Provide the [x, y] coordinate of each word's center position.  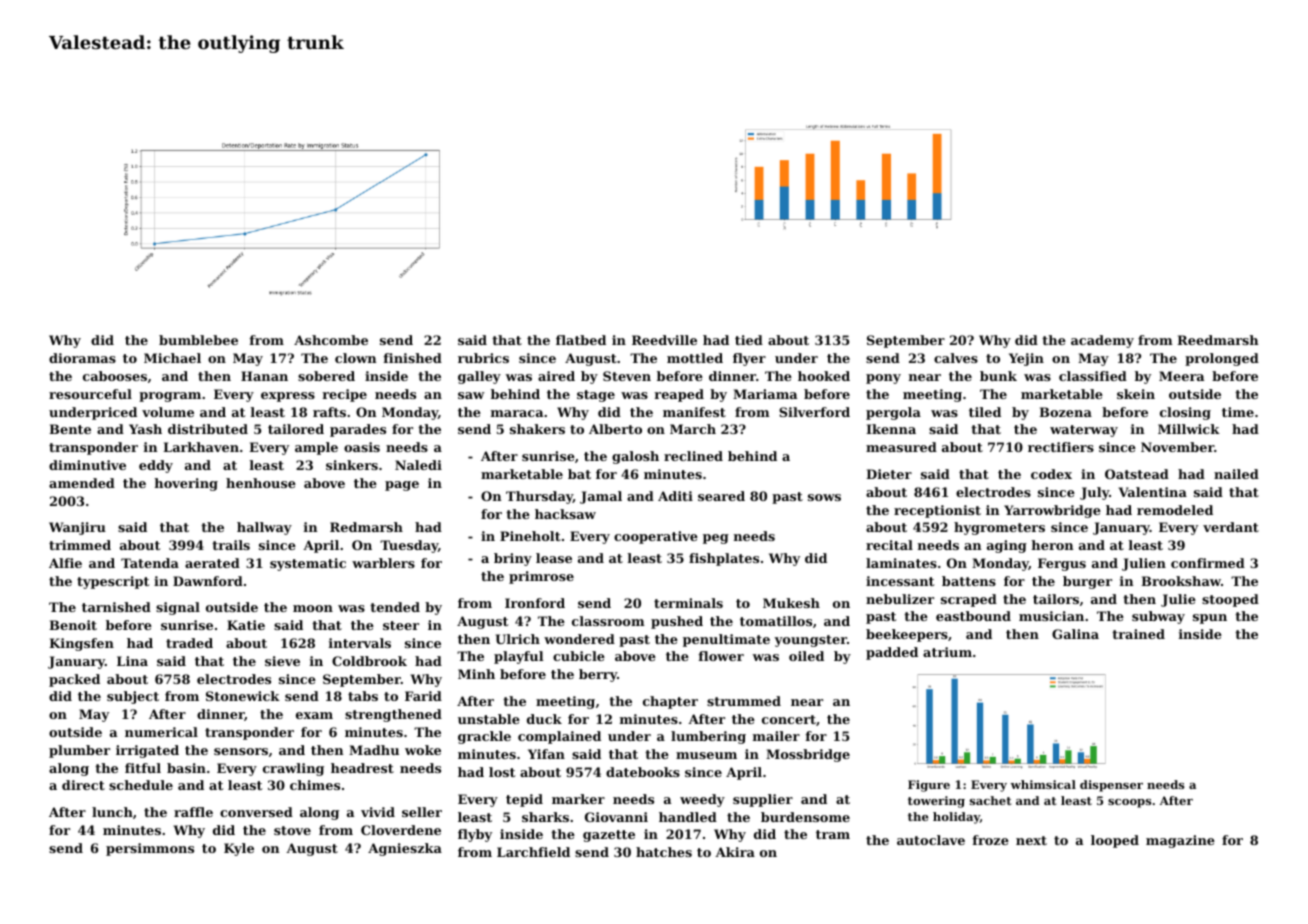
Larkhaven [201, 447]
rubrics [483, 358]
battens [969, 581]
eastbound [973, 616]
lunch [112, 812]
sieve [282, 661]
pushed [677, 622]
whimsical [1043, 784]
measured [901, 447]
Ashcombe [331, 340]
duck [544, 719]
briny [513, 559]
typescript [113, 582]
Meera [1181, 376]
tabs [363, 696]
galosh [635, 457]
